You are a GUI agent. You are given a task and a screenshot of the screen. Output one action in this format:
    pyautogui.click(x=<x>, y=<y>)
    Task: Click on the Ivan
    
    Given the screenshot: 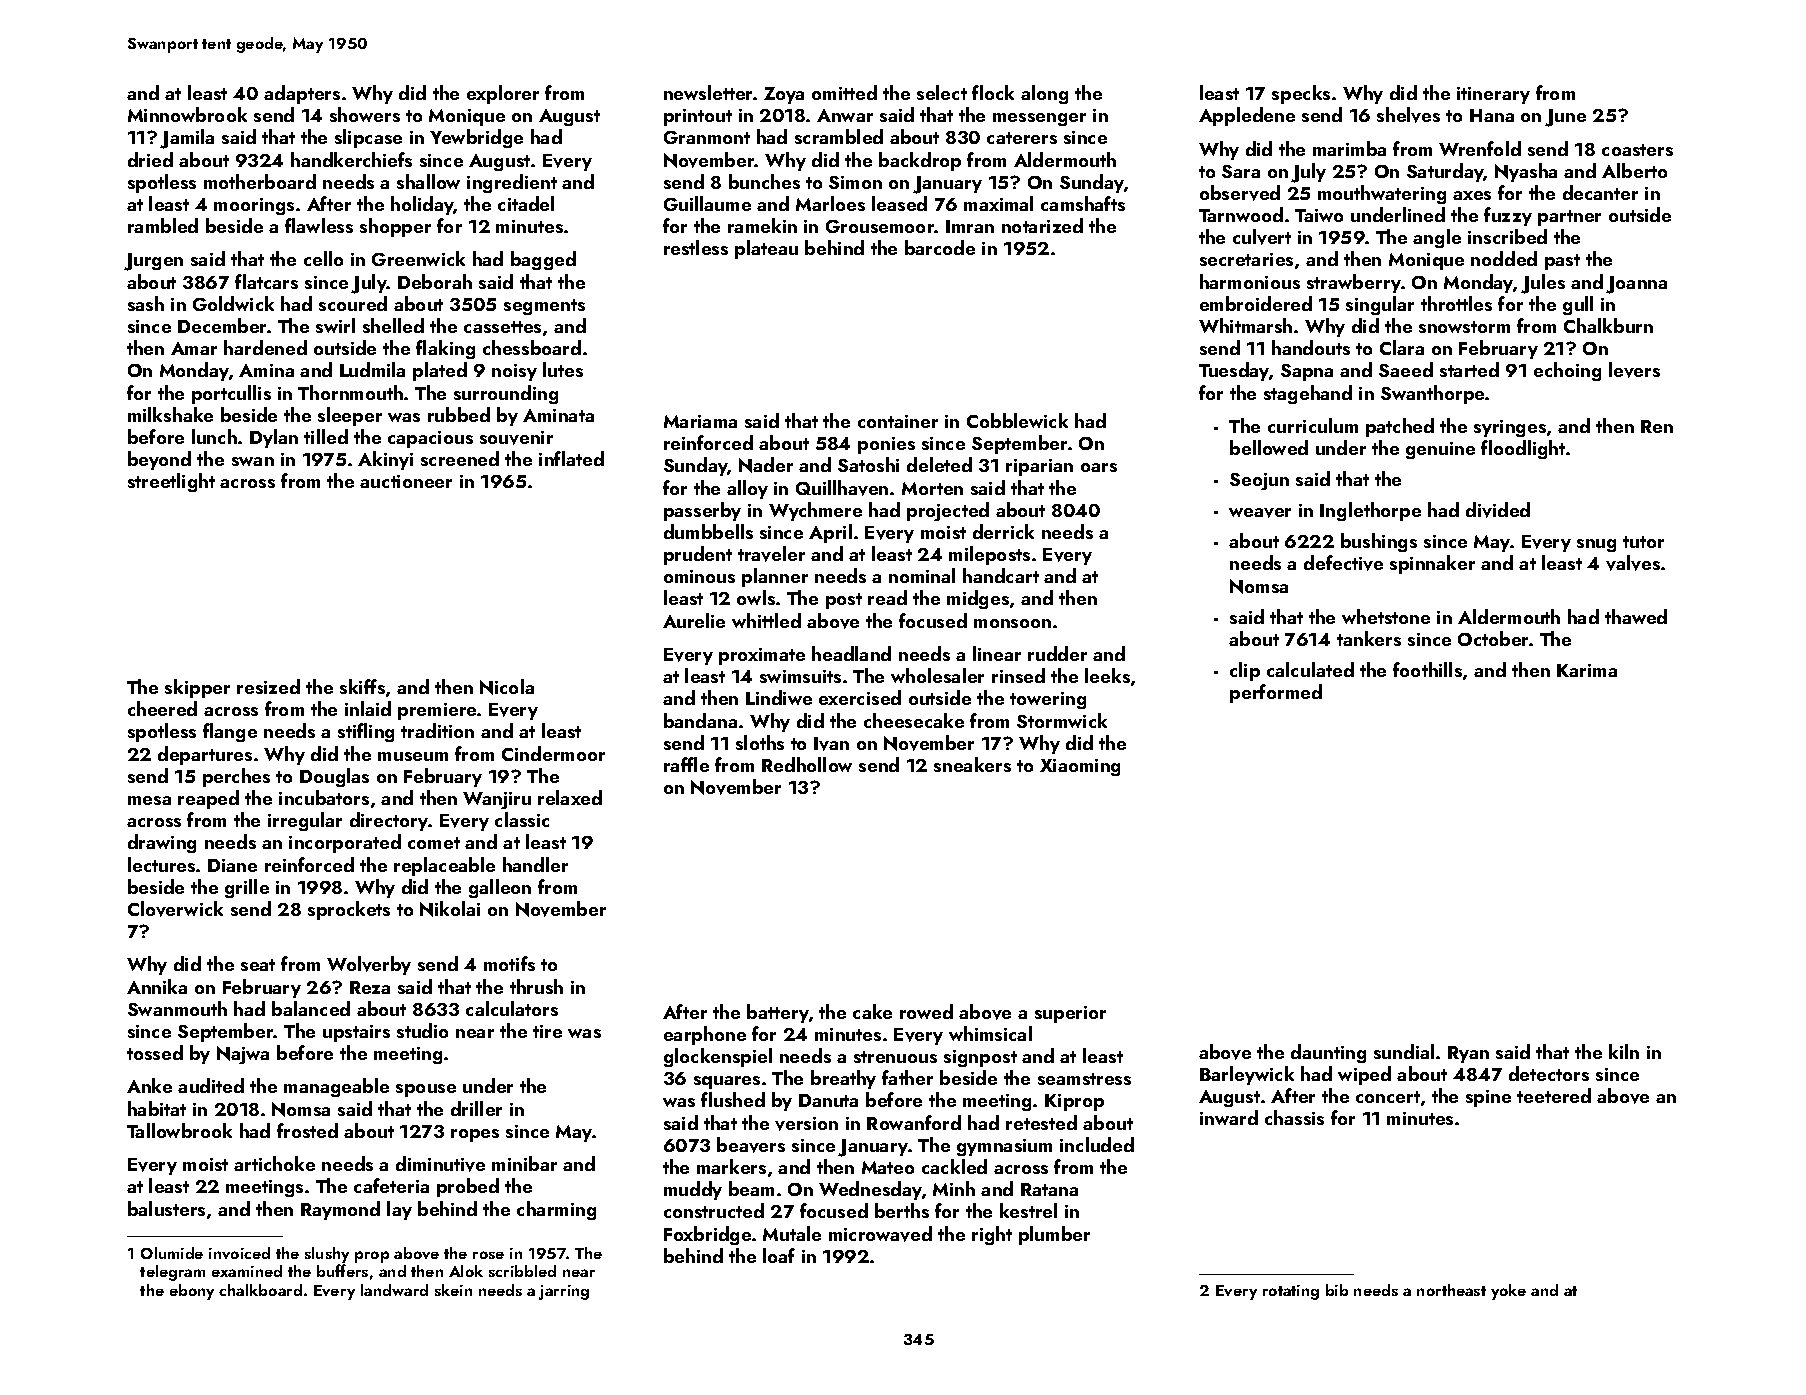 What is the action you would take?
    pyautogui.click(x=831, y=744)
